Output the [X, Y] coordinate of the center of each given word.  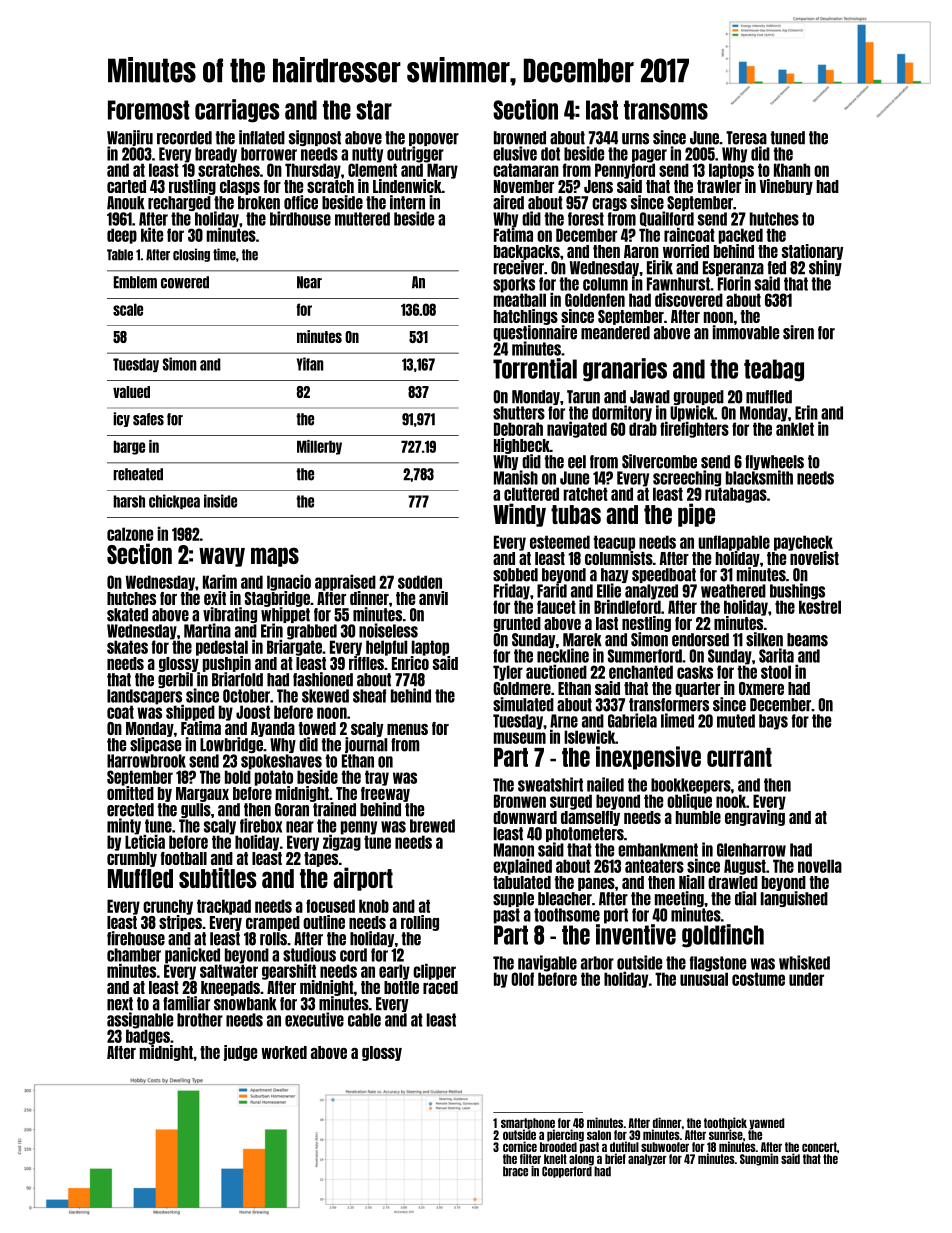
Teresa [746, 138]
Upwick [692, 414]
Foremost [149, 110]
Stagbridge [277, 599]
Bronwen [520, 801]
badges [148, 1037]
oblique [689, 802]
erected [130, 810]
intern [407, 202]
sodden [420, 582]
